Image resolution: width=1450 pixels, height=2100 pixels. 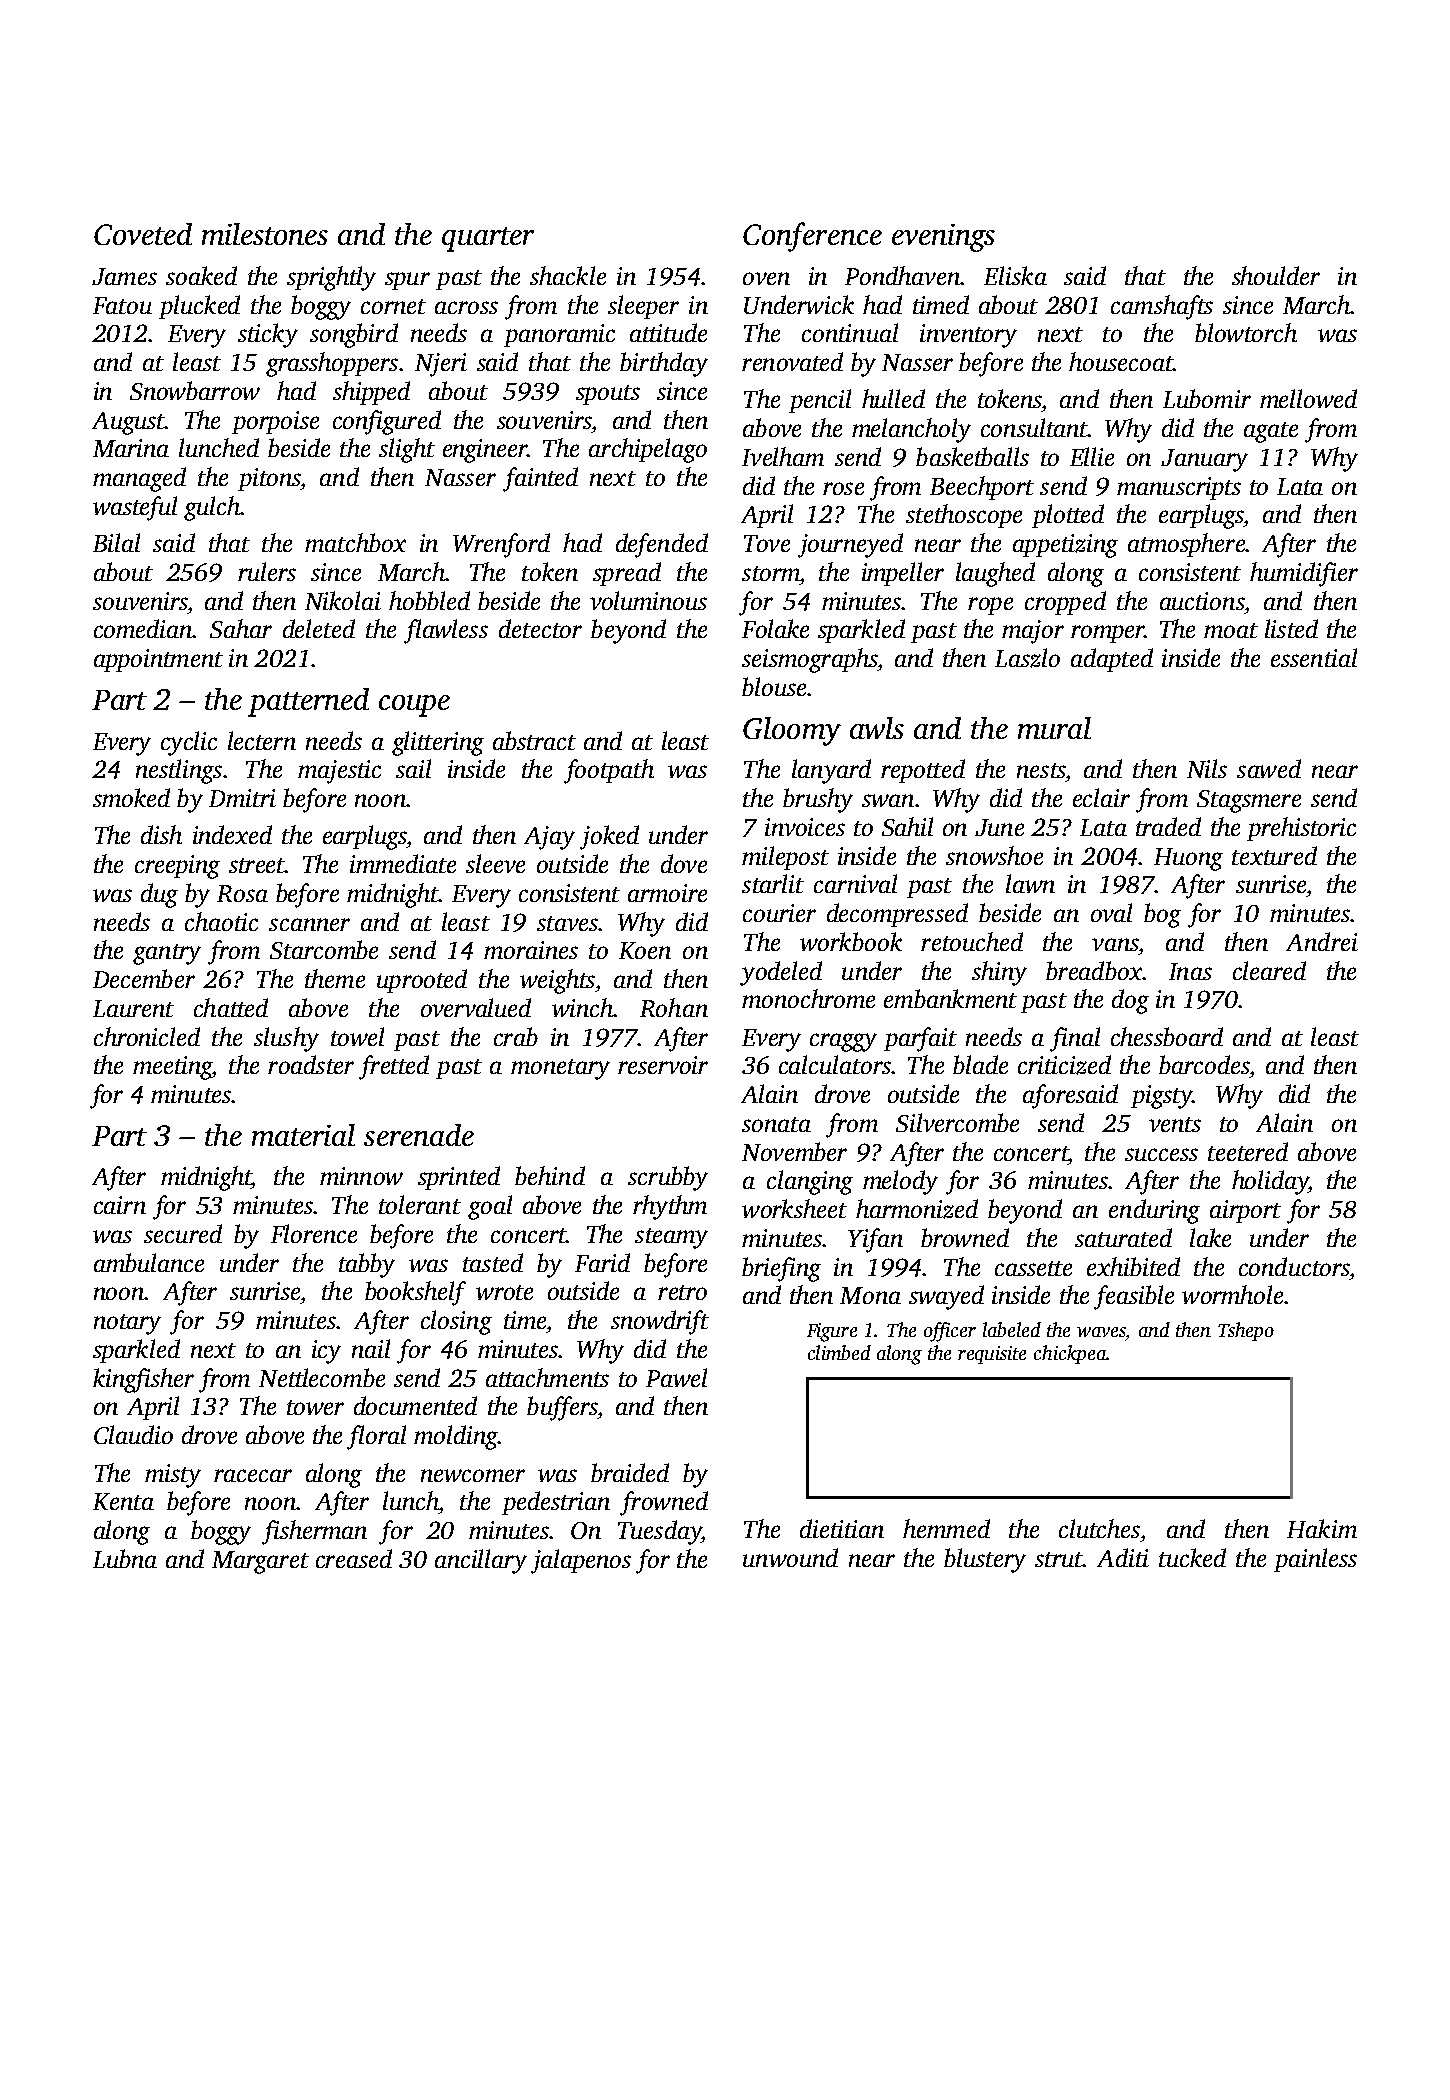 What do you see at coordinates (1179, 488) in the screenshot?
I see `manuscripts` at bounding box center [1179, 488].
